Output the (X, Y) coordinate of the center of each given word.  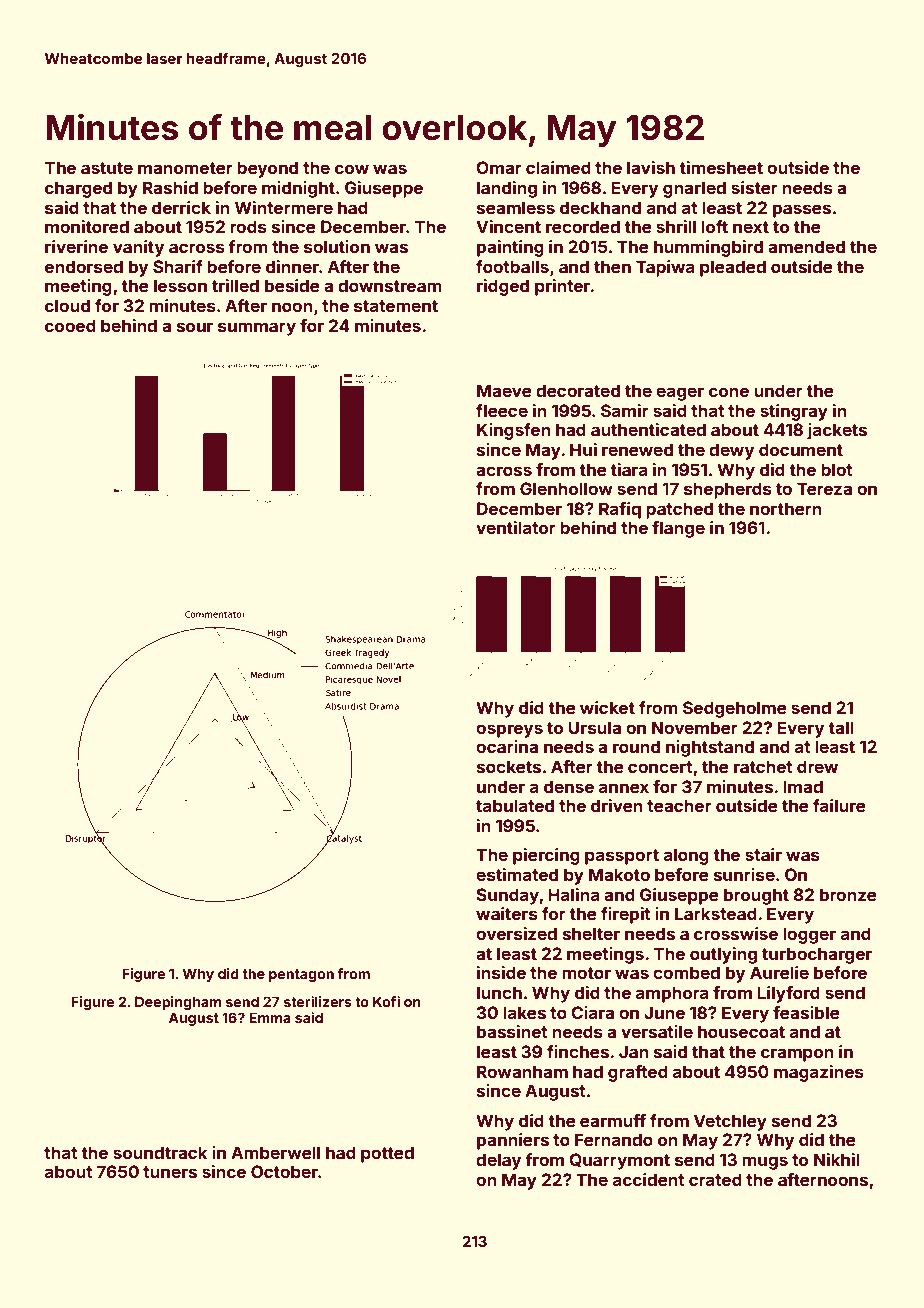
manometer (185, 168)
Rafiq (620, 510)
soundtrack (160, 1152)
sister (754, 187)
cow (352, 169)
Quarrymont (619, 1161)
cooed (70, 325)
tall (841, 727)
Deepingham (178, 1003)
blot (837, 469)
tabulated (515, 805)
